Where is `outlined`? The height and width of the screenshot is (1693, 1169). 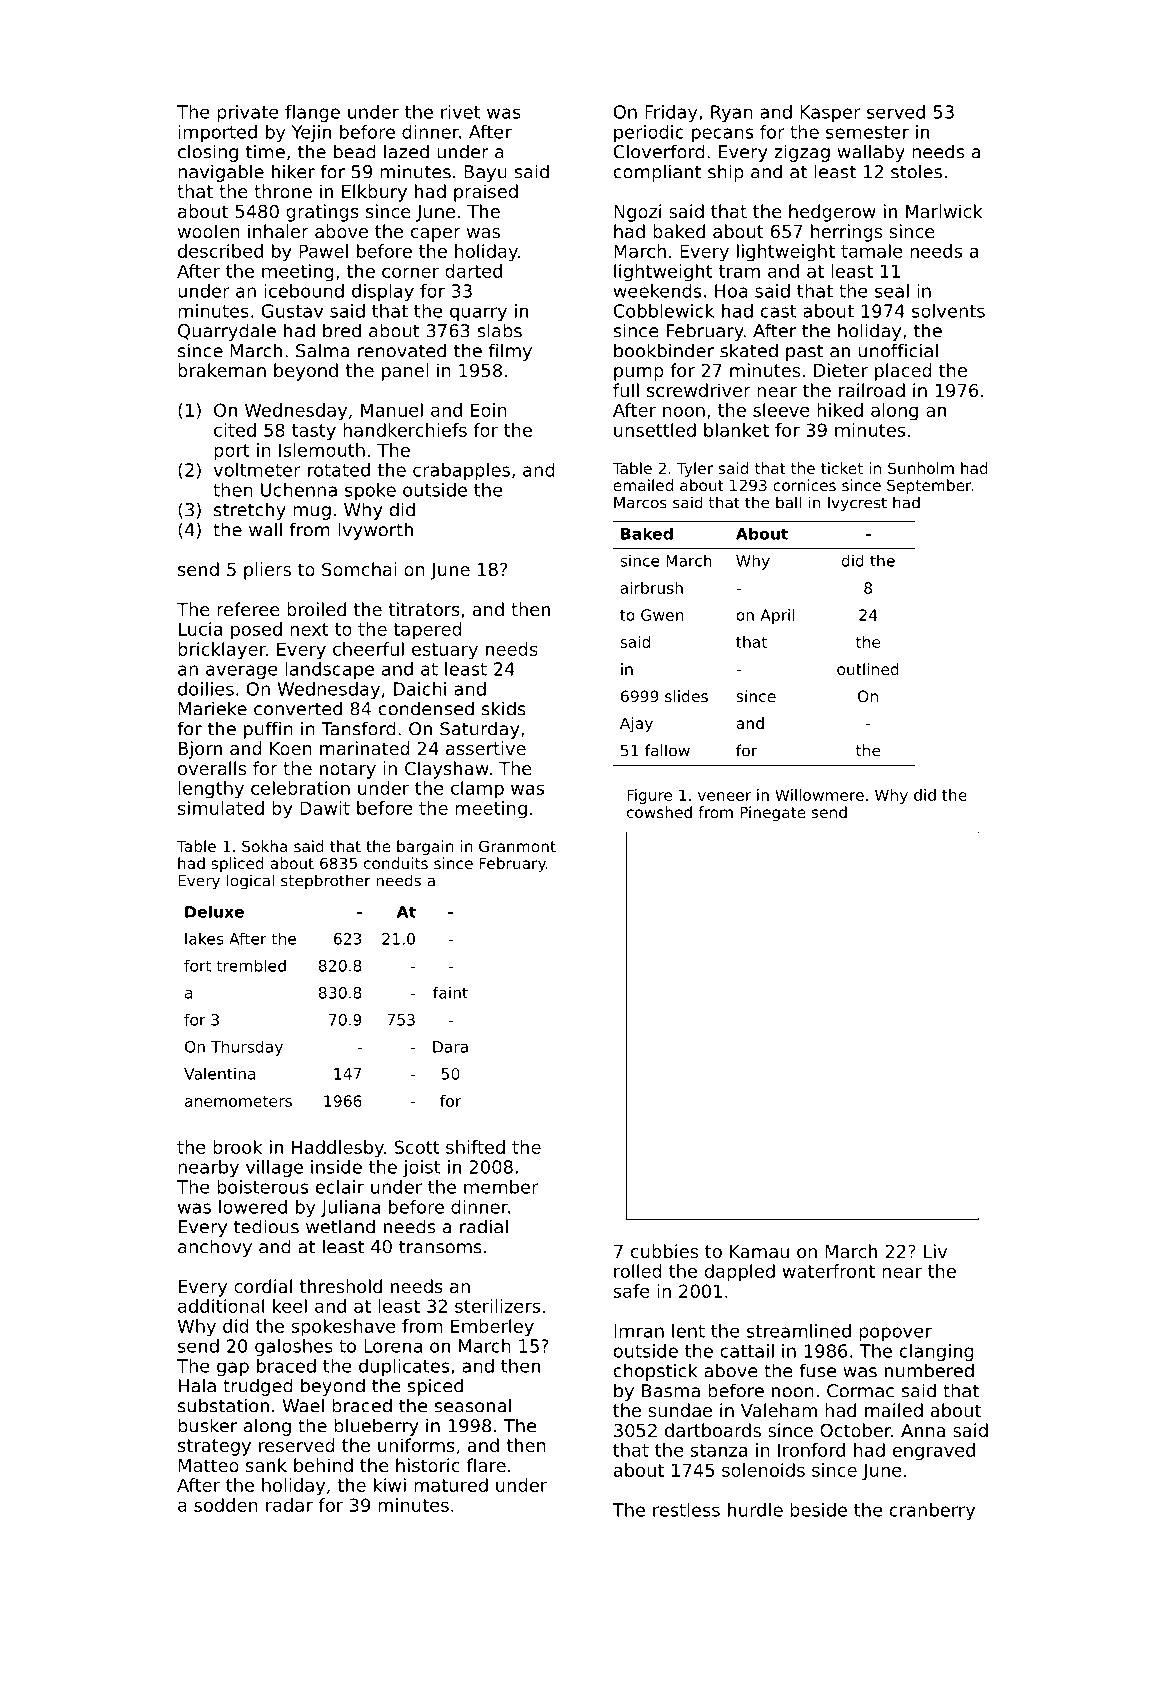 outlined is located at coordinates (868, 669).
